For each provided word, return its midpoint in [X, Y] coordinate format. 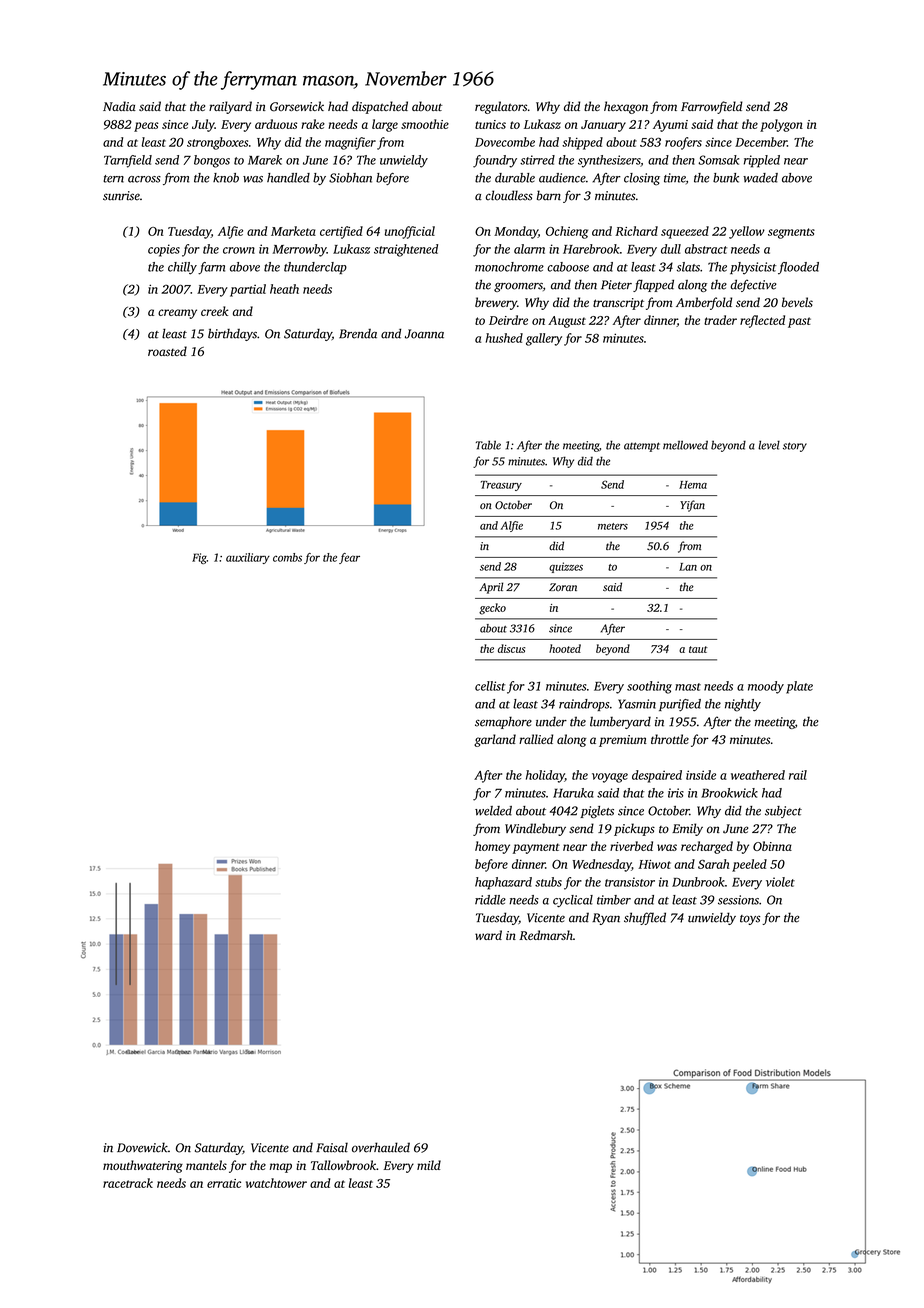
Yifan [692, 506]
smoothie [425, 124]
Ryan [606, 919]
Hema [693, 485]
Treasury [501, 486]
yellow [747, 232]
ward [488, 935]
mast [688, 687]
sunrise [121, 196]
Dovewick [142, 1147]
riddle [490, 900]
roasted [167, 351]
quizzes [566, 567]
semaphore [503, 722]
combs [287, 557]
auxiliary [248, 558]
